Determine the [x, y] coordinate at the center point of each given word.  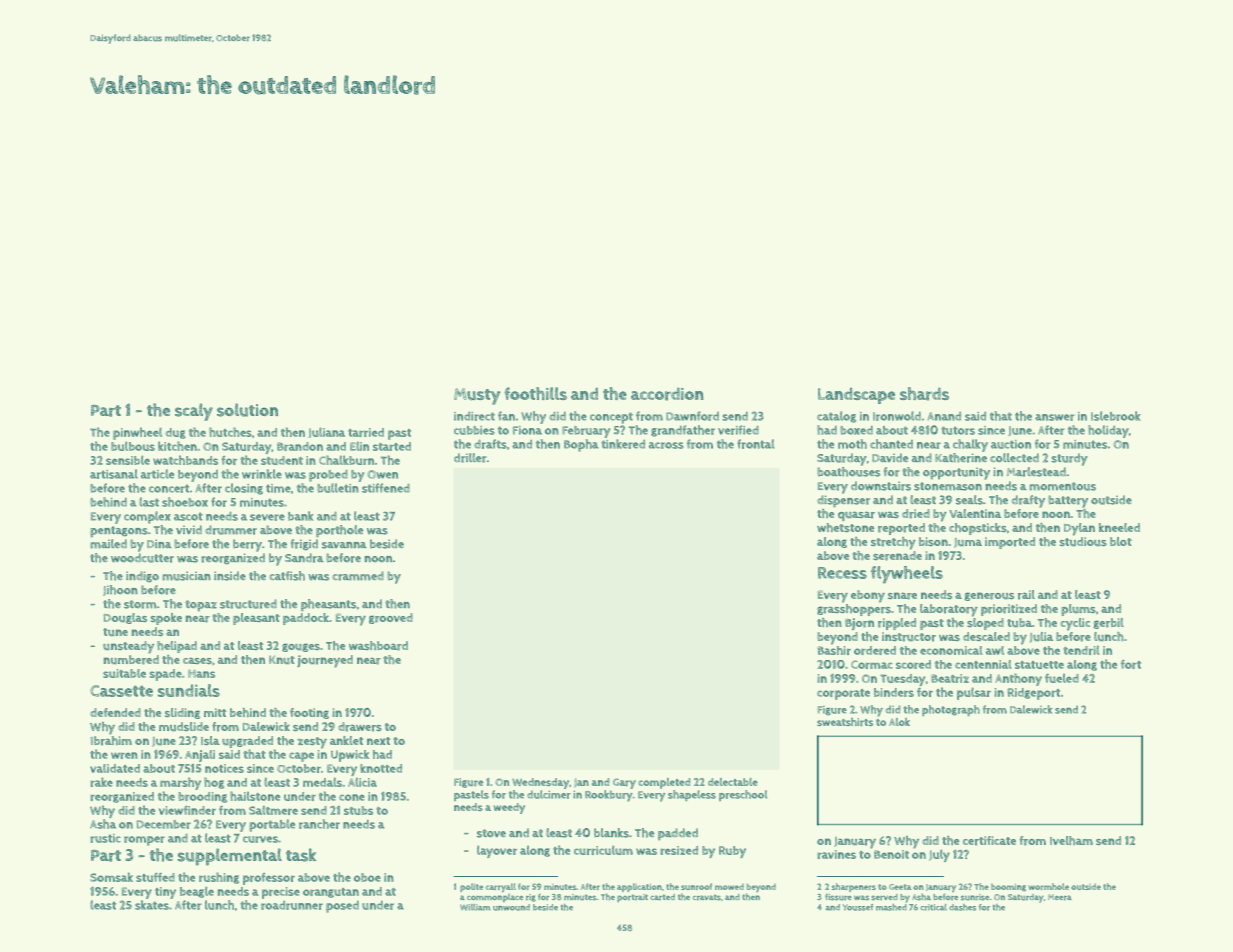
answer [1055, 417]
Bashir [834, 650]
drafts [490, 444]
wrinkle [262, 474]
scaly [194, 412]
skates [152, 905]
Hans [201, 674]
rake [101, 782]
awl [995, 650]
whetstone [845, 527]
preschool [743, 795]
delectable [733, 782]
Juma [968, 543]
